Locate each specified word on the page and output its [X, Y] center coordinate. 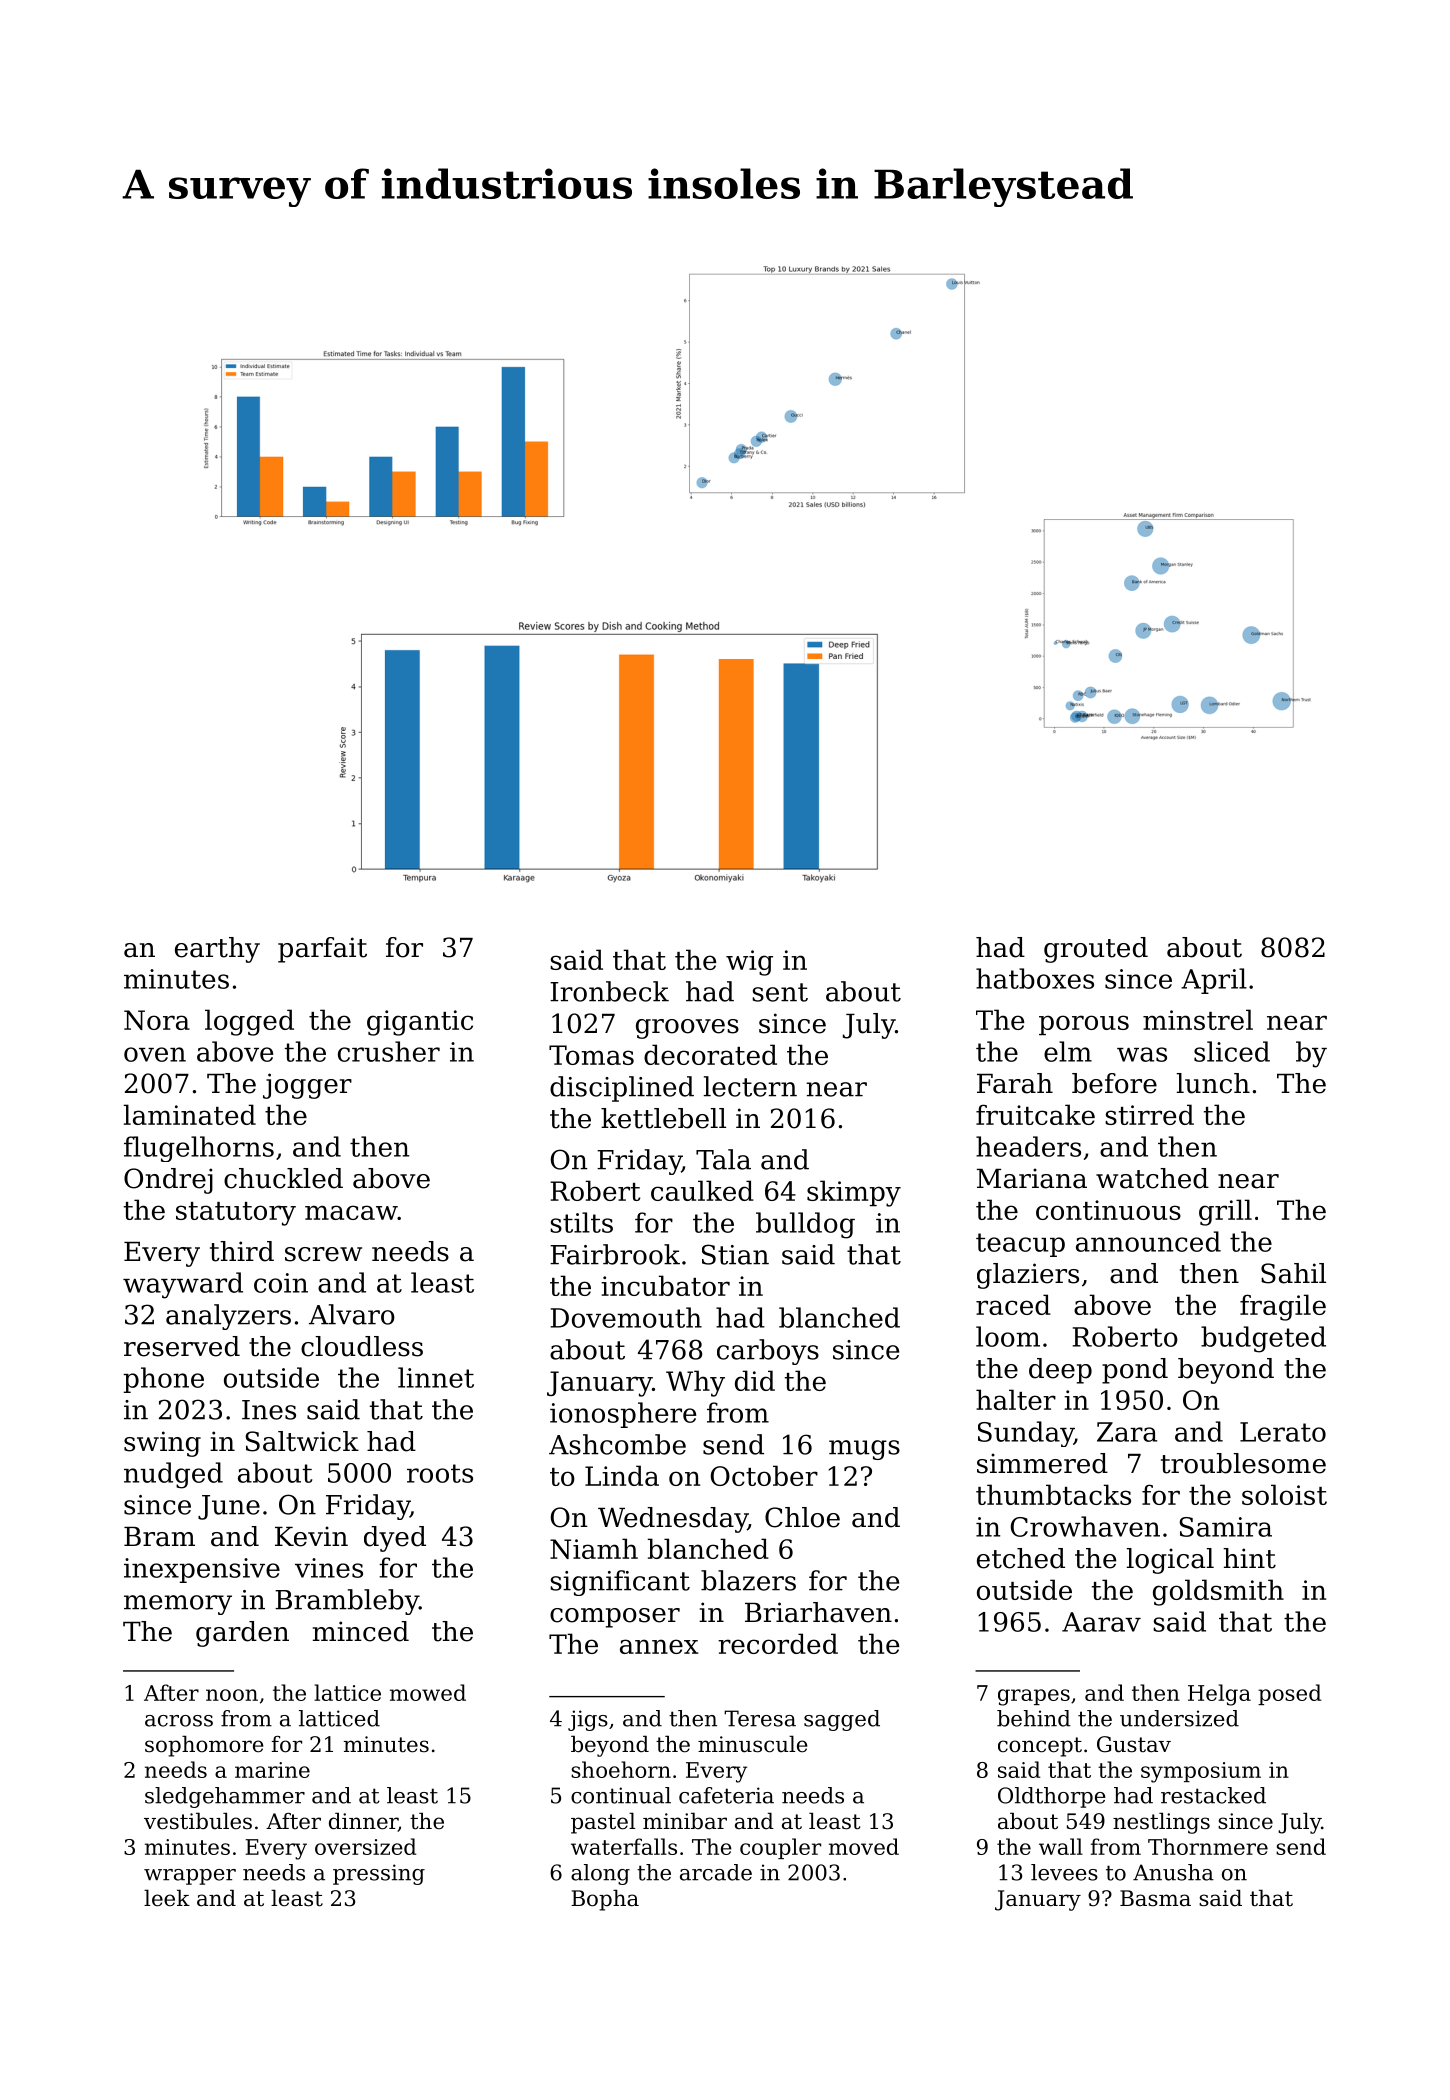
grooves [687, 1029]
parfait [322, 950]
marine [272, 1770]
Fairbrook [615, 1254]
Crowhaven [1085, 1526]
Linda [622, 1475]
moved [864, 1846]
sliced [1232, 1051]
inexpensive [202, 1570]
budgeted [1263, 1339]
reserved [182, 1346]
